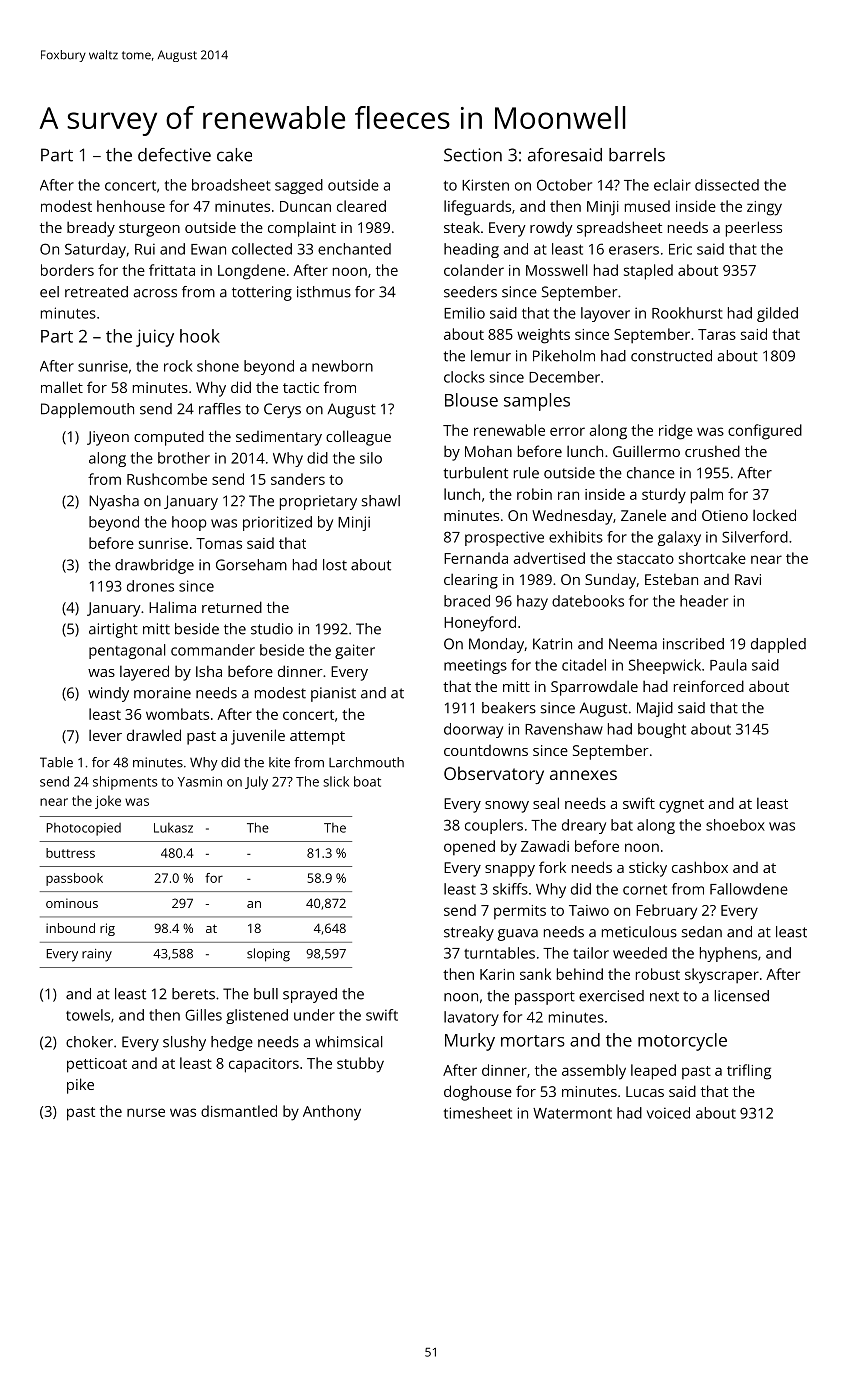 This screenshot has width=849, height=1400. Describe the element at coordinates (355, 651) in the screenshot. I see `gaiter` at that location.
